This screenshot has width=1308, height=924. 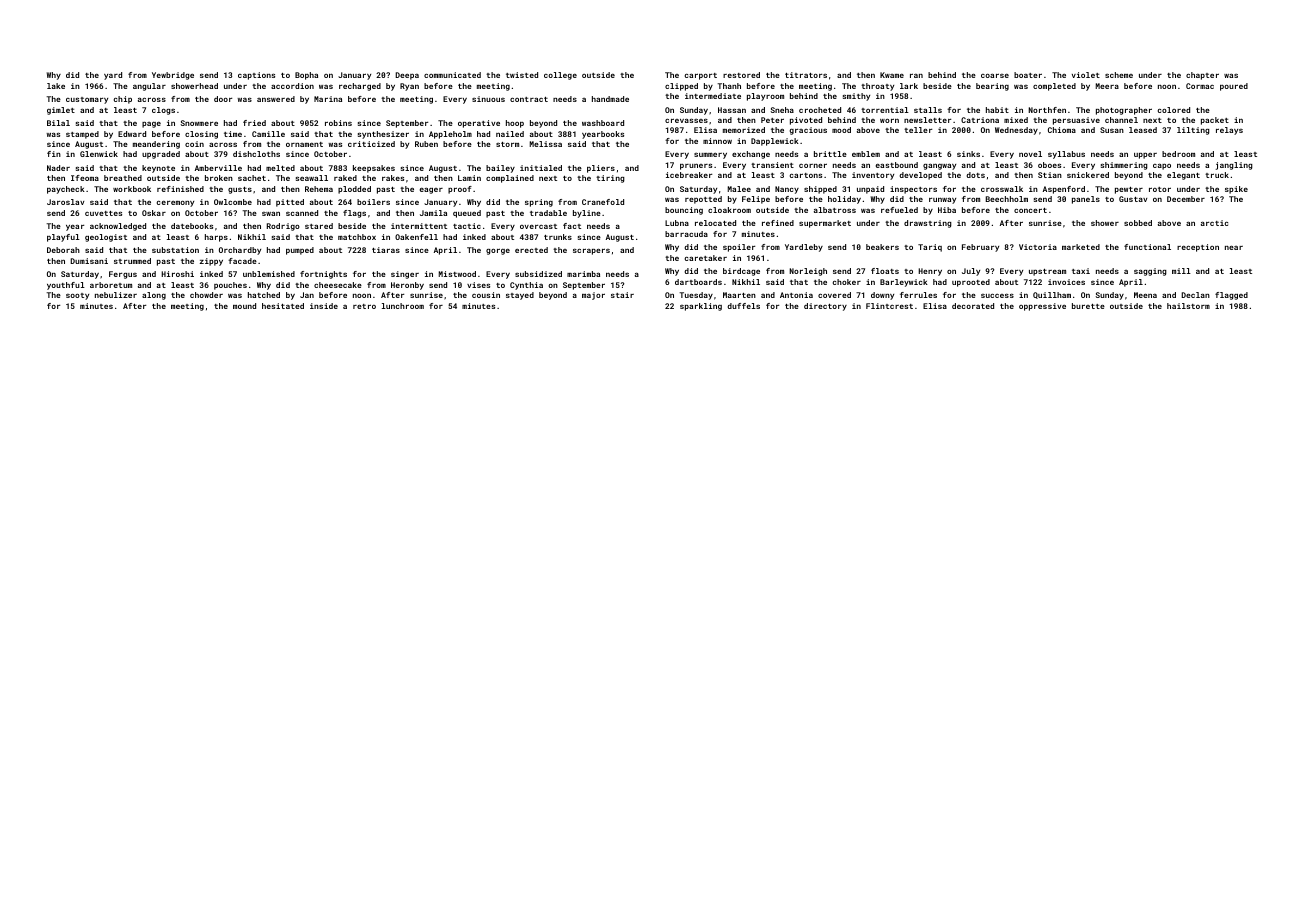 What do you see at coordinates (338, 285) in the screenshot?
I see `cheesecake` at bounding box center [338, 285].
